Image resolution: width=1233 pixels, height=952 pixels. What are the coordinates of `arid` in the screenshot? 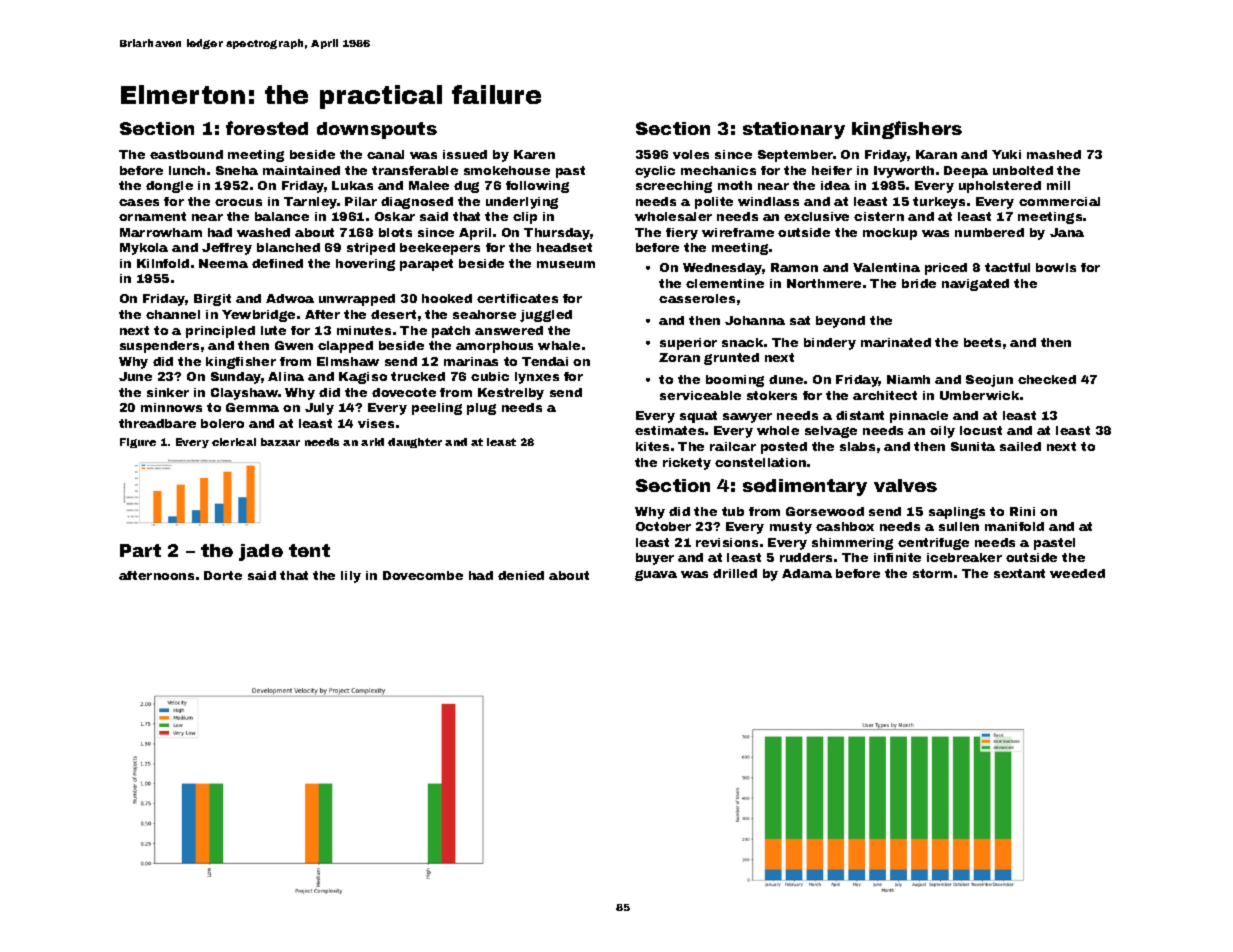 It's located at (372, 442).
